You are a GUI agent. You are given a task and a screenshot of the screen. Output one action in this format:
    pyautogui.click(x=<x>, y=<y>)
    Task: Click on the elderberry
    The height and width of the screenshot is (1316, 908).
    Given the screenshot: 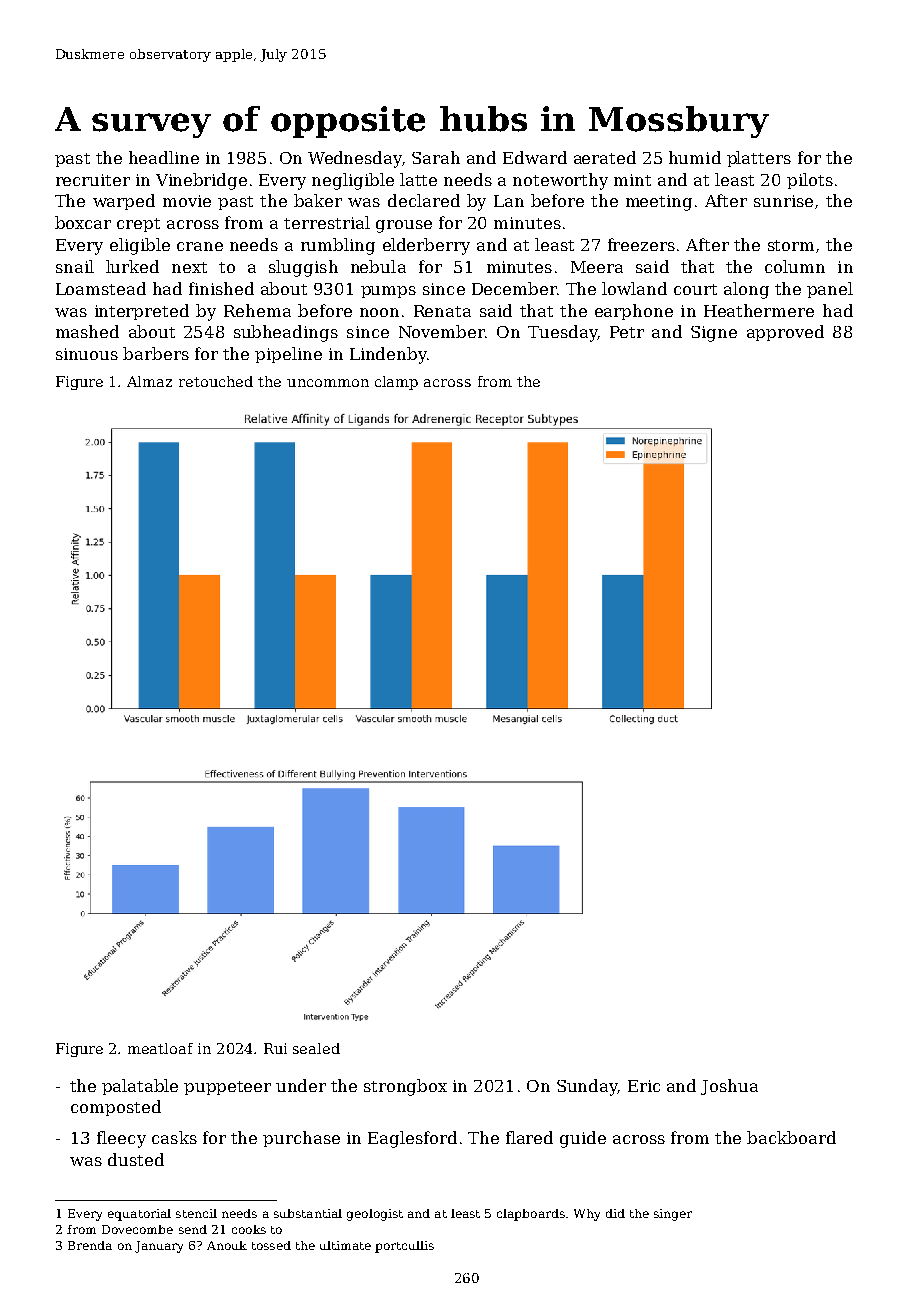 What is the action you would take?
    pyautogui.click(x=426, y=246)
